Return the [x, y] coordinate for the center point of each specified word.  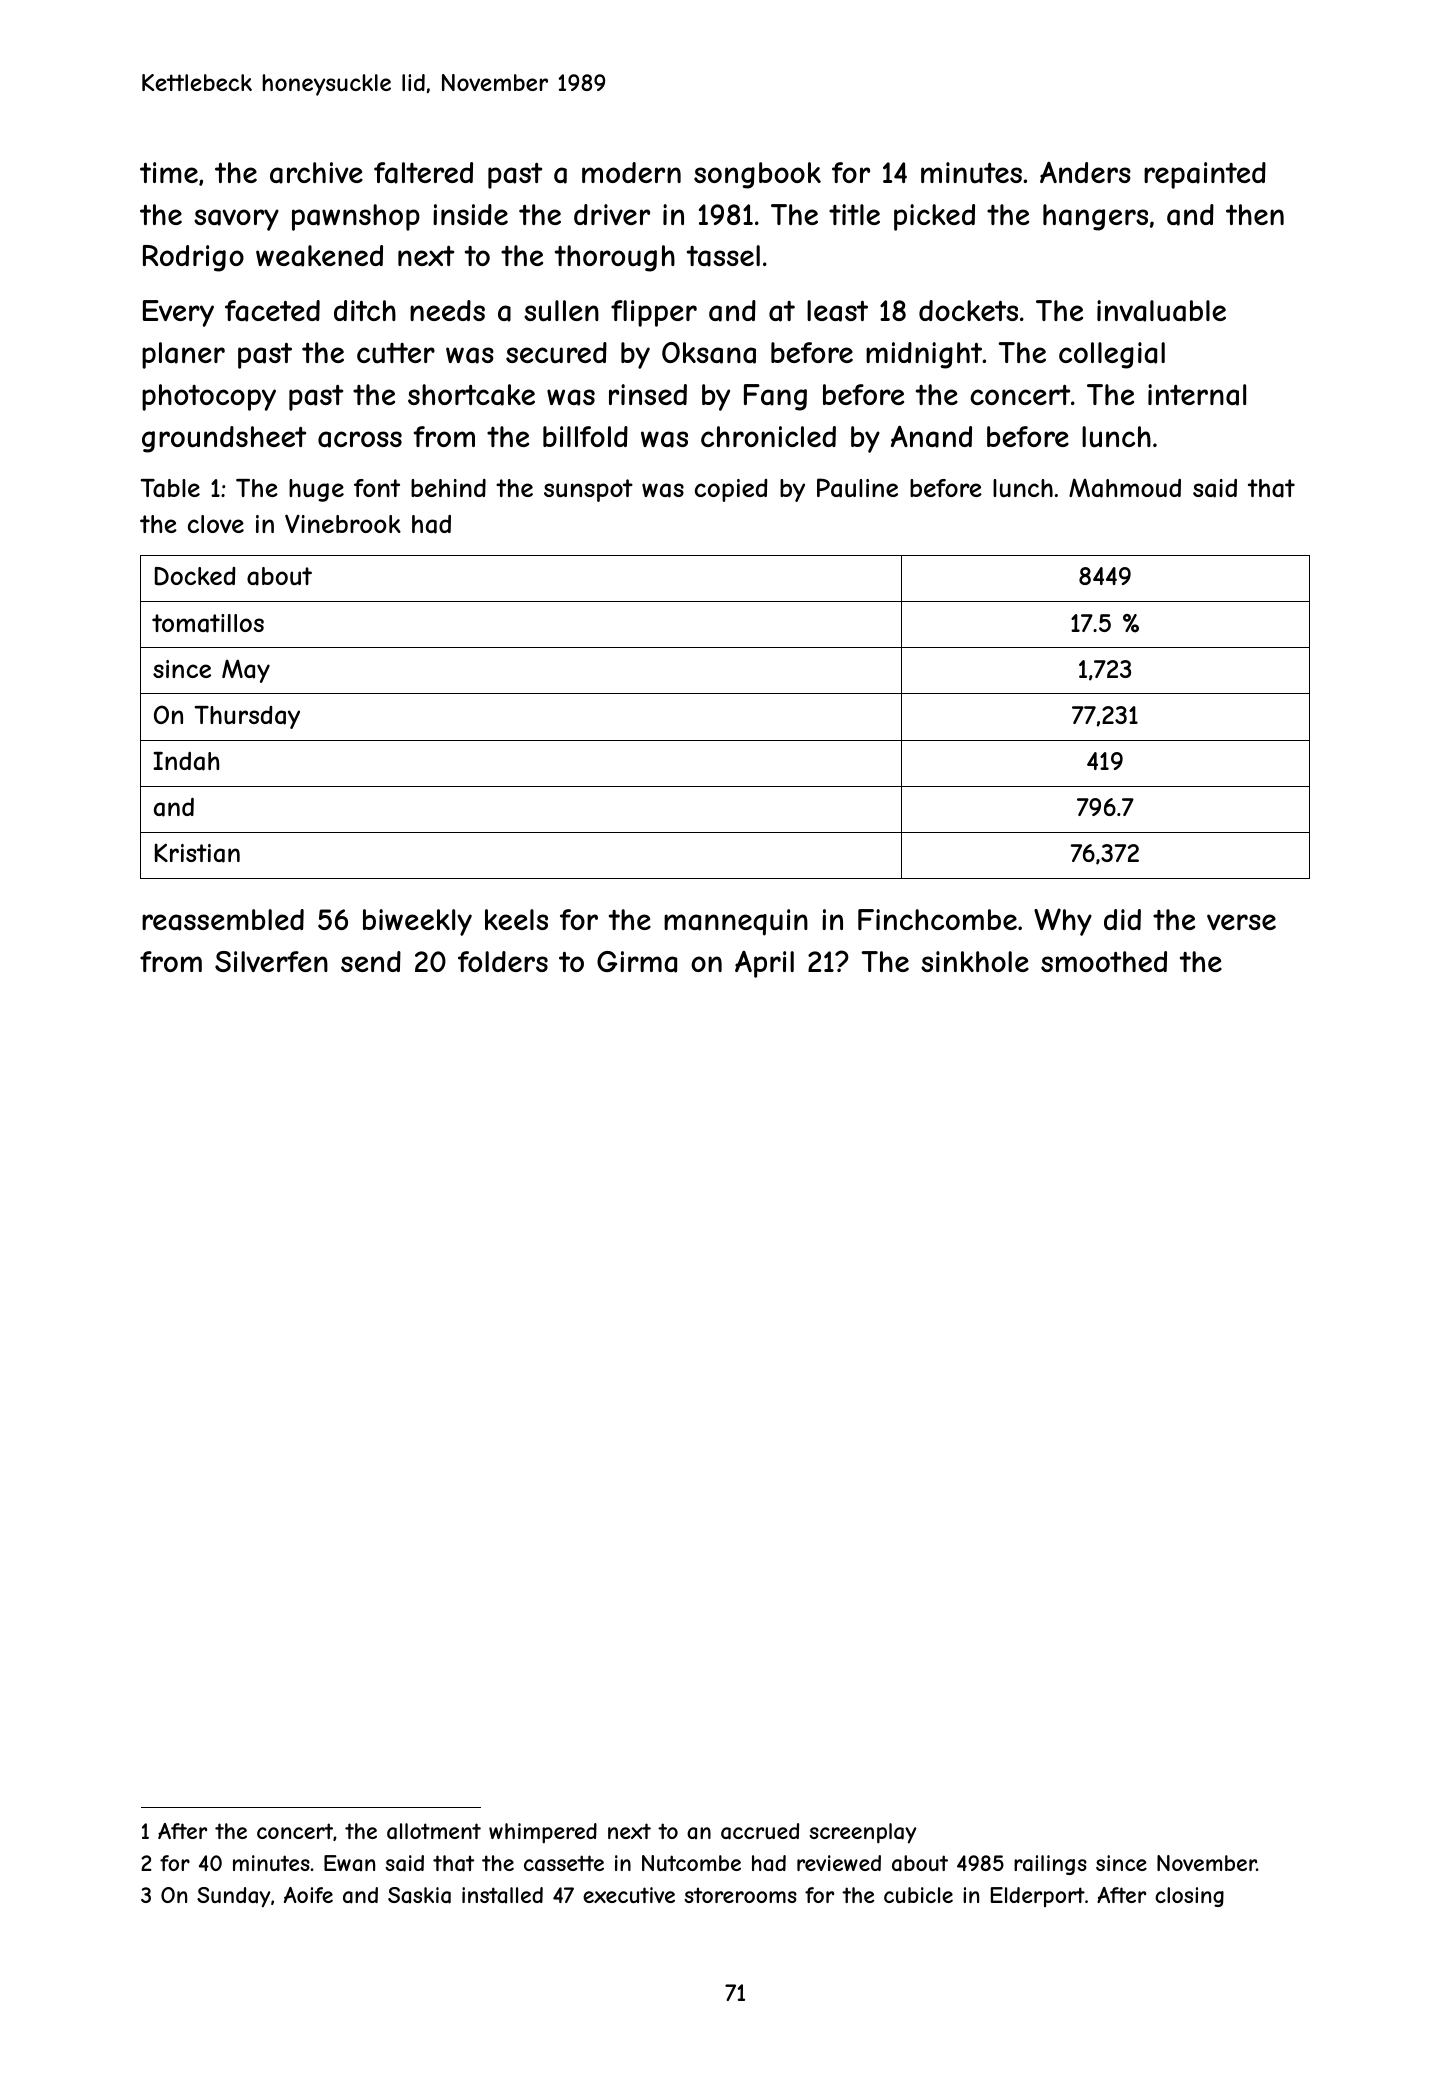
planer [183, 355]
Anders [1085, 172]
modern [631, 172]
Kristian [197, 853]
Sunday [234, 1897]
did [1122, 919]
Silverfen [271, 961]
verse [1241, 922]
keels [516, 919]
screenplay [863, 1833]
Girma [637, 962]
